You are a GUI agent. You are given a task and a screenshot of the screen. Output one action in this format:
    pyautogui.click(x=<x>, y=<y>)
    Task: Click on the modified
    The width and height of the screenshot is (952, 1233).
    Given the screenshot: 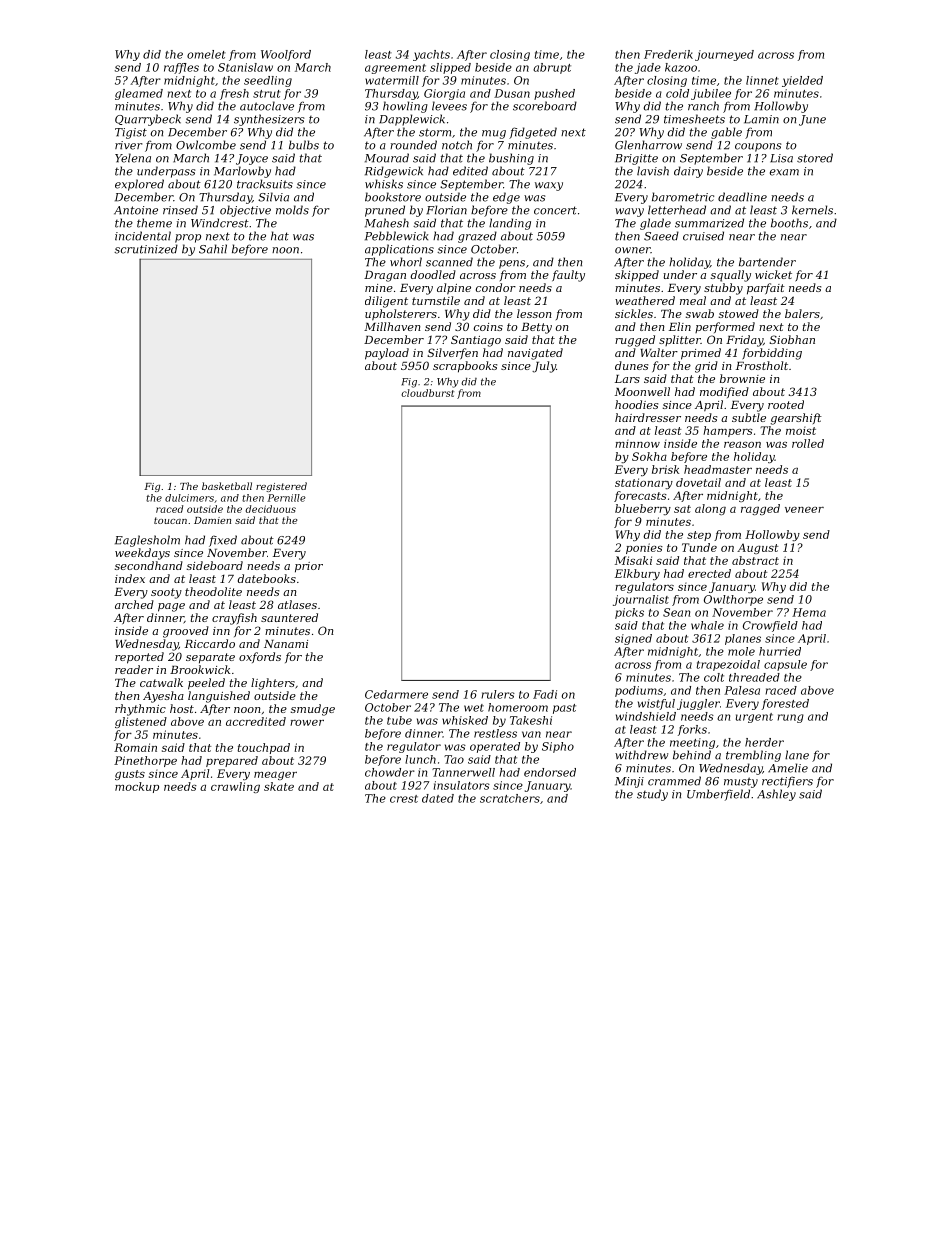 What is the action you would take?
    pyautogui.click(x=724, y=392)
